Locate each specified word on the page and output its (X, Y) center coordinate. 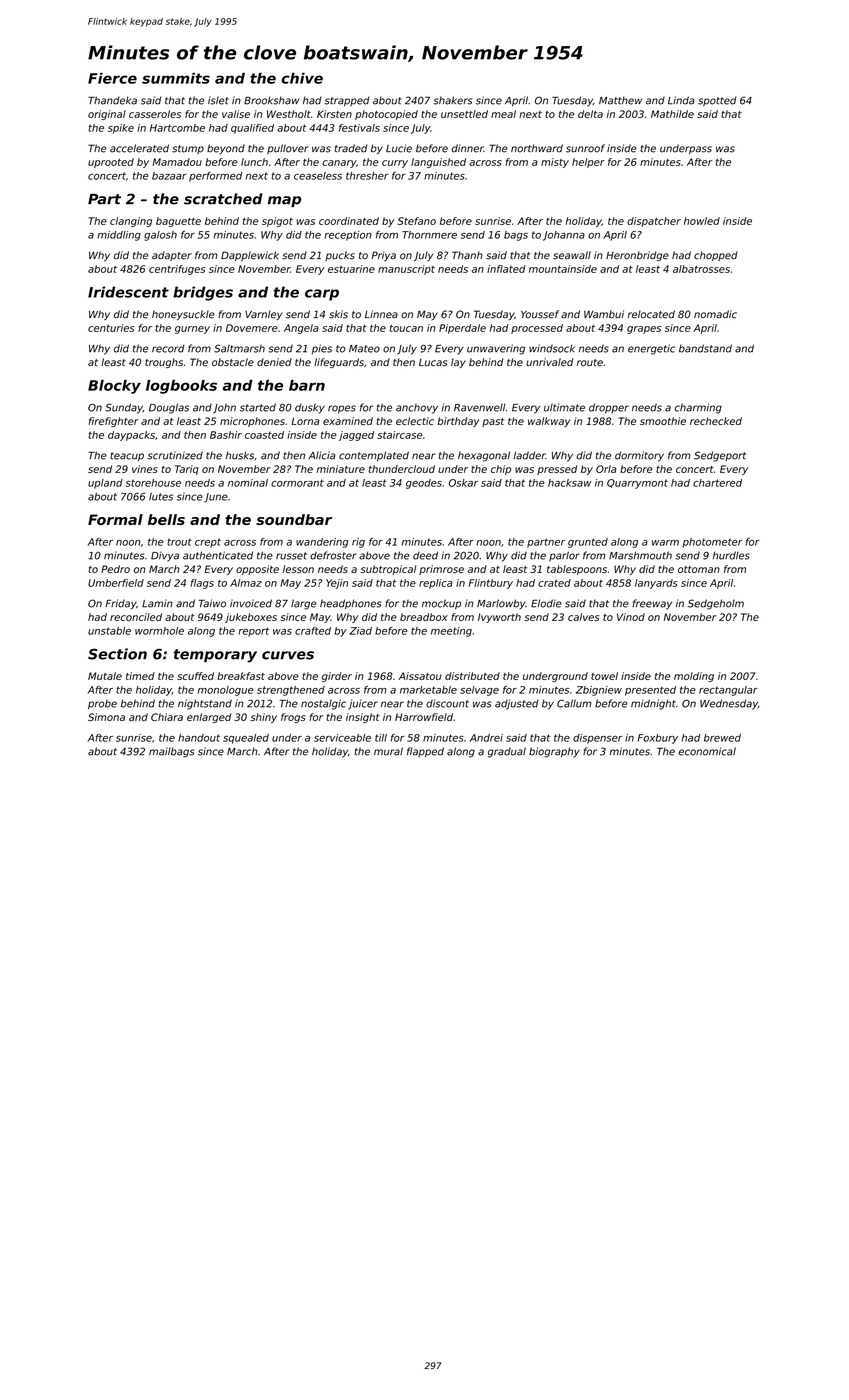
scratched (223, 199)
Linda (681, 100)
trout (179, 542)
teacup (127, 456)
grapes (644, 330)
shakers (452, 100)
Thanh (467, 255)
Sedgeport (720, 456)
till (381, 738)
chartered (717, 483)
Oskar (463, 483)
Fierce (112, 78)
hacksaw (569, 483)
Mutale (105, 676)
